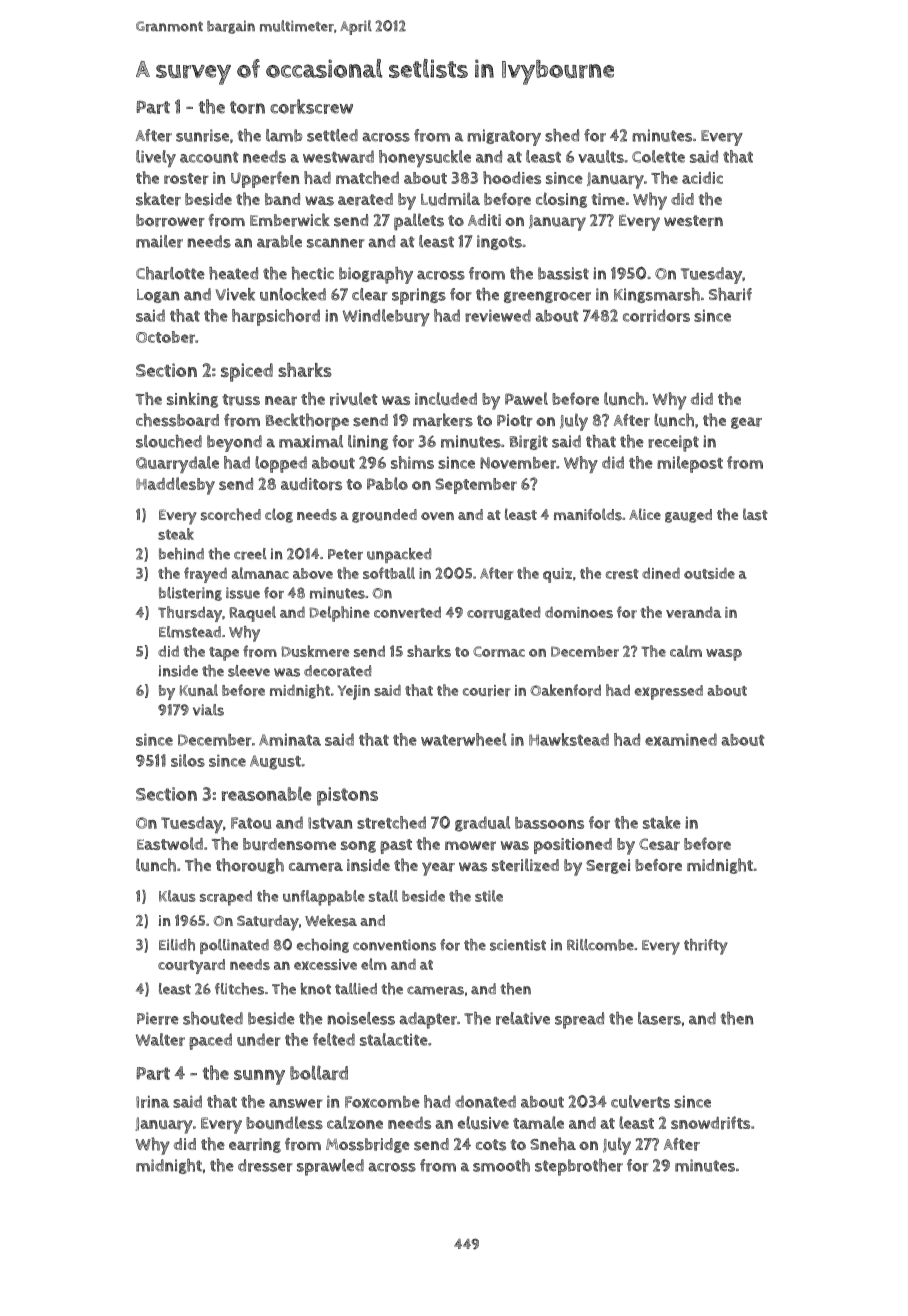  I want to click on acidic, so click(702, 178).
